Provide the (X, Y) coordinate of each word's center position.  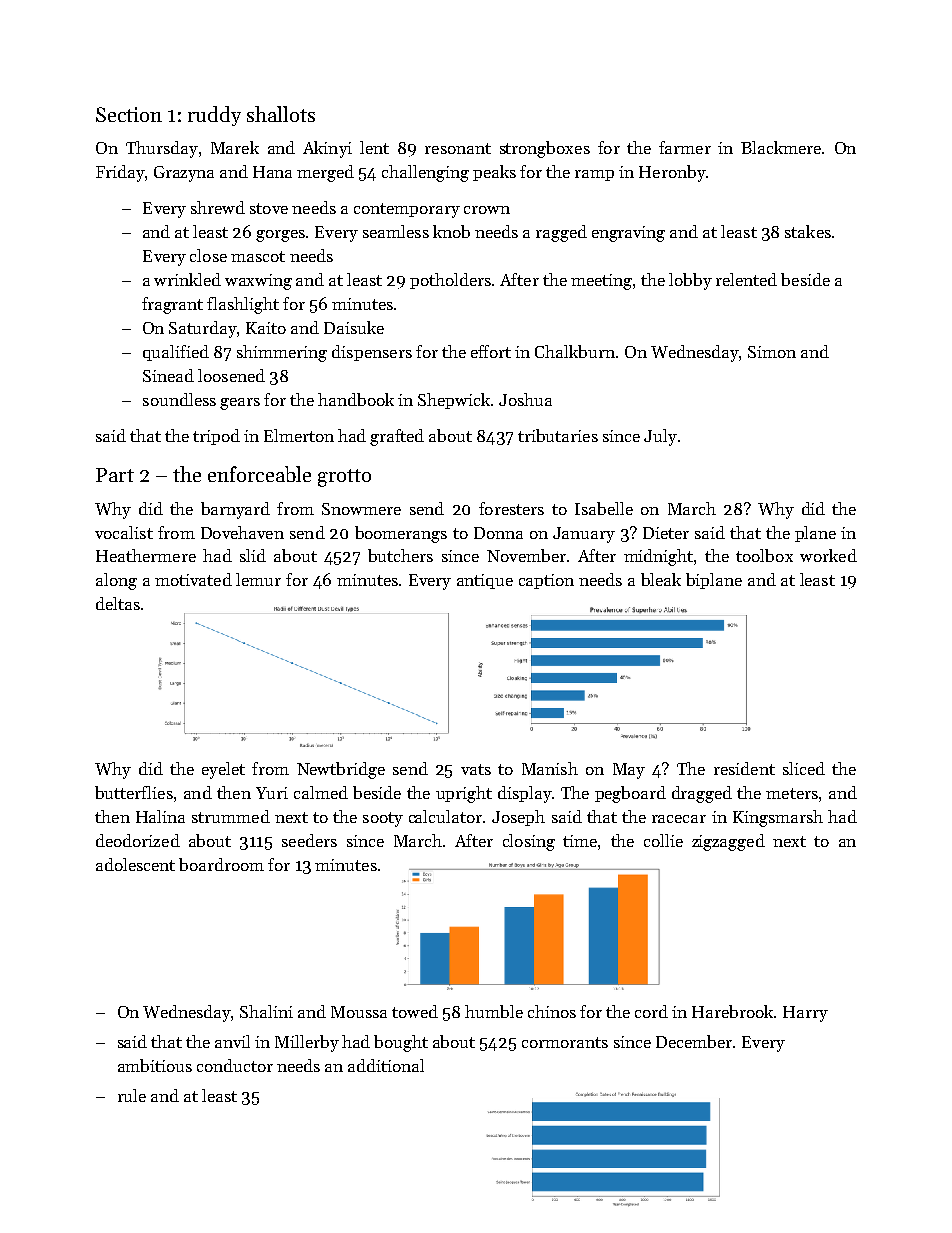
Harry (805, 1014)
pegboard (630, 794)
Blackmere (781, 147)
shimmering (282, 353)
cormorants (565, 1042)
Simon (772, 352)
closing (529, 842)
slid (253, 555)
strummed (231, 816)
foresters (511, 508)
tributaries (558, 435)
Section (129, 114)
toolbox (764, 555)
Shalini (266, 1011)
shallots (281, 114)
